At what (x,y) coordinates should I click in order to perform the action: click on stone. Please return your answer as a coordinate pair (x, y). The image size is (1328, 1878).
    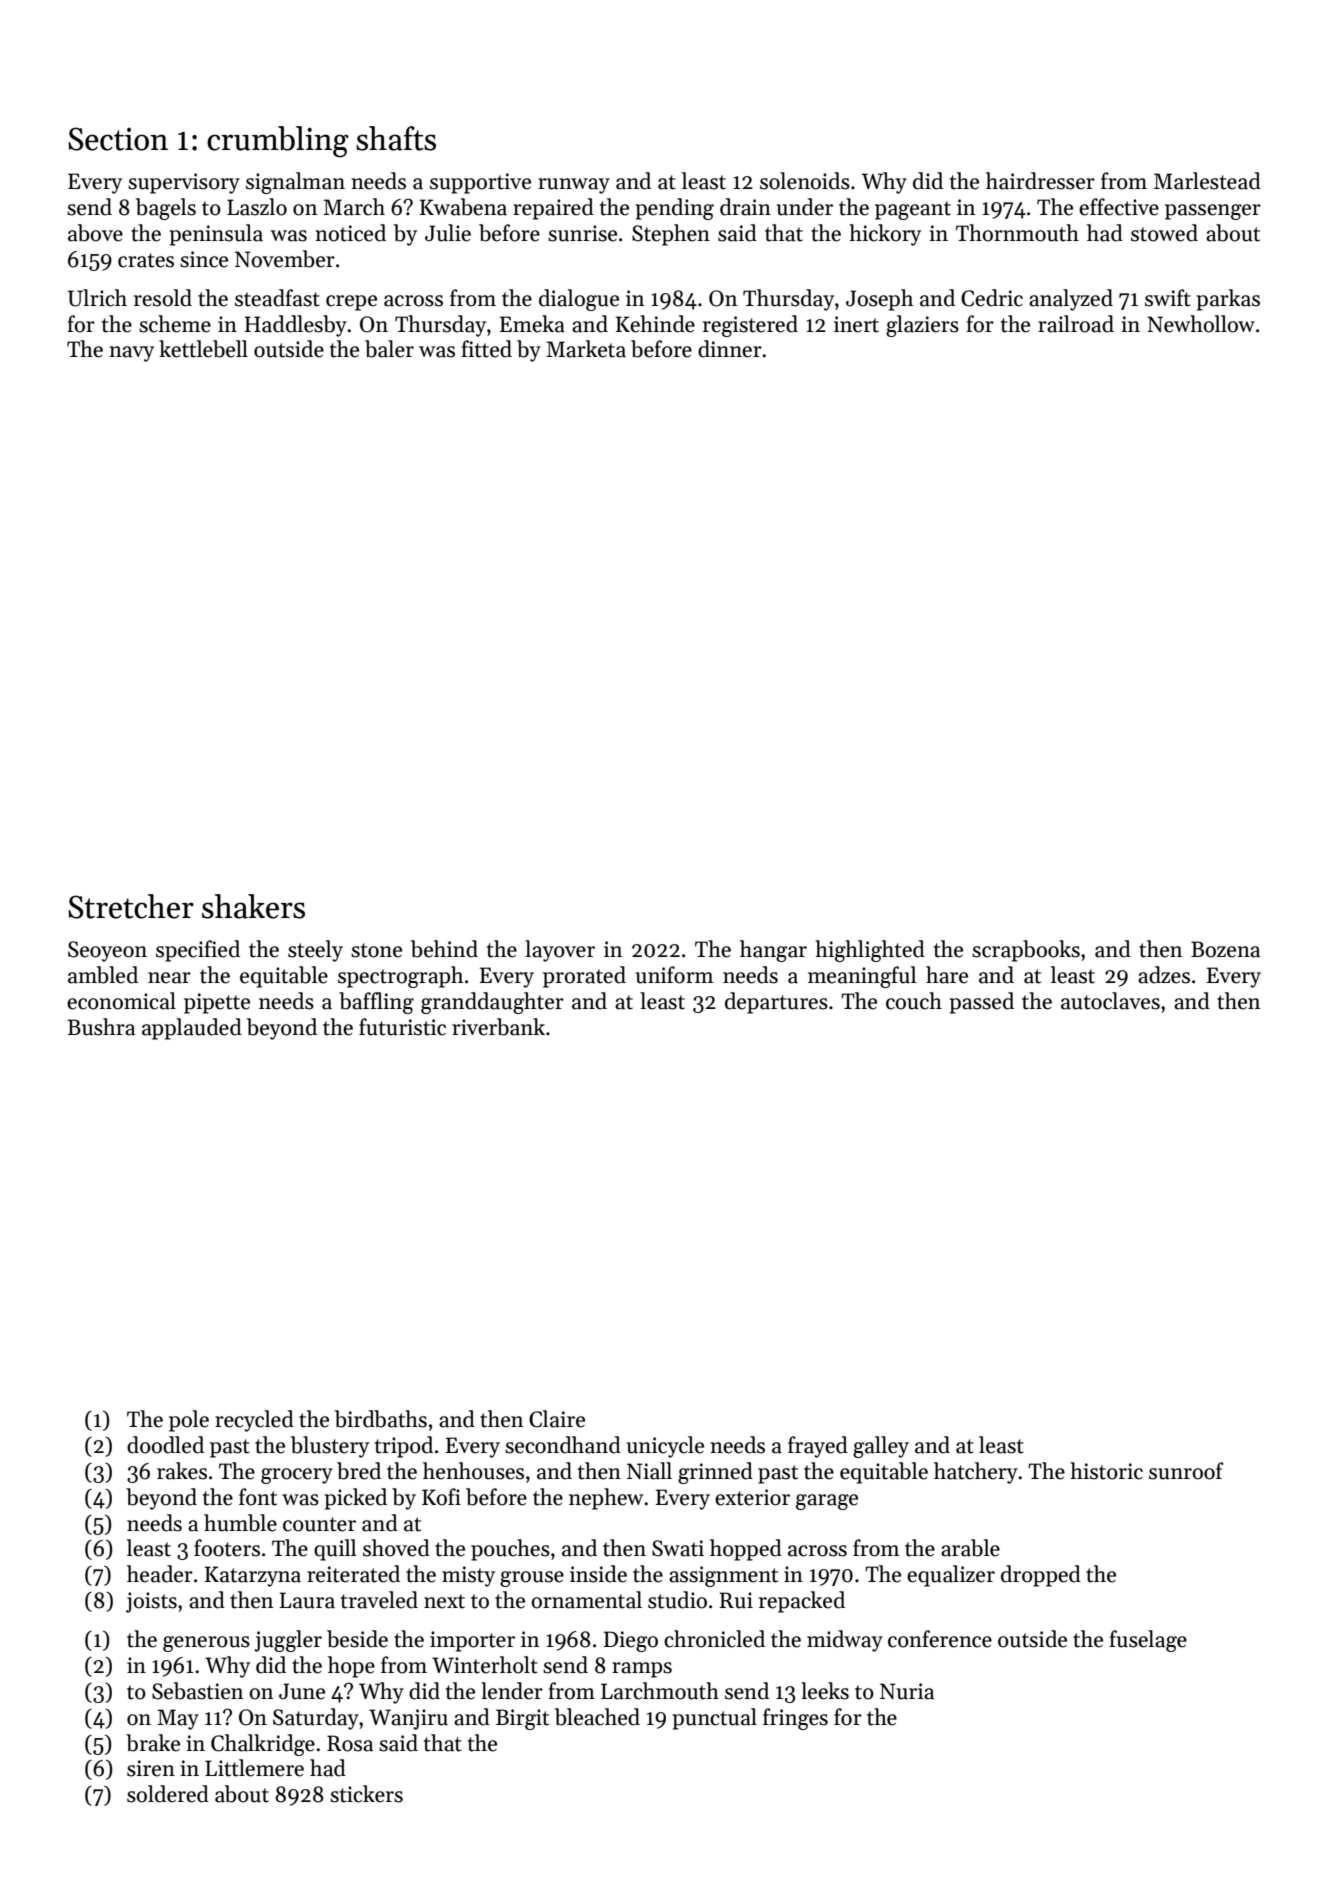
    Looking at the image, I should click on (376, 950).
